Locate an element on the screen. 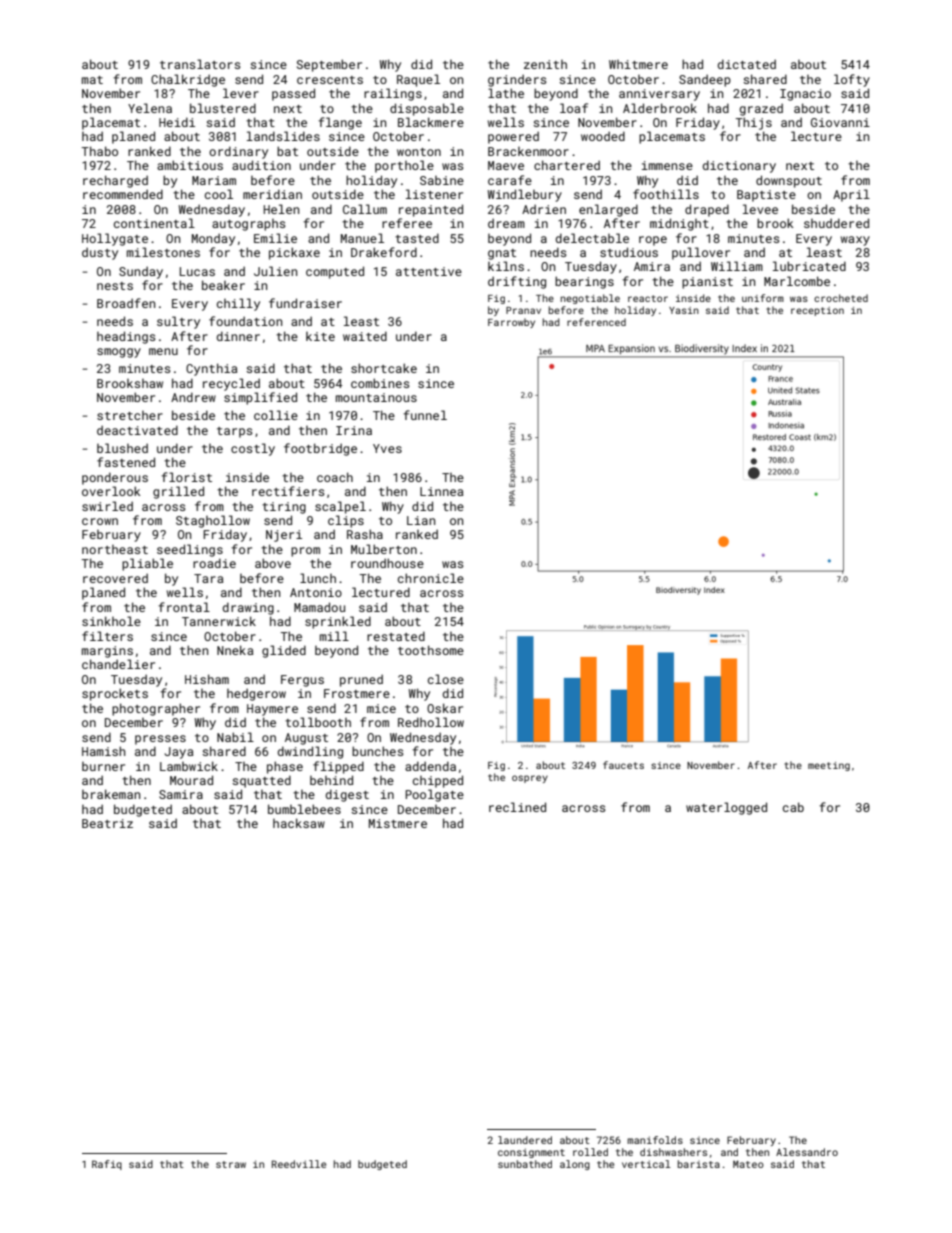 The width and height of the screenshot is (952, 1233). dictated is located at coordinates (747, 64).
